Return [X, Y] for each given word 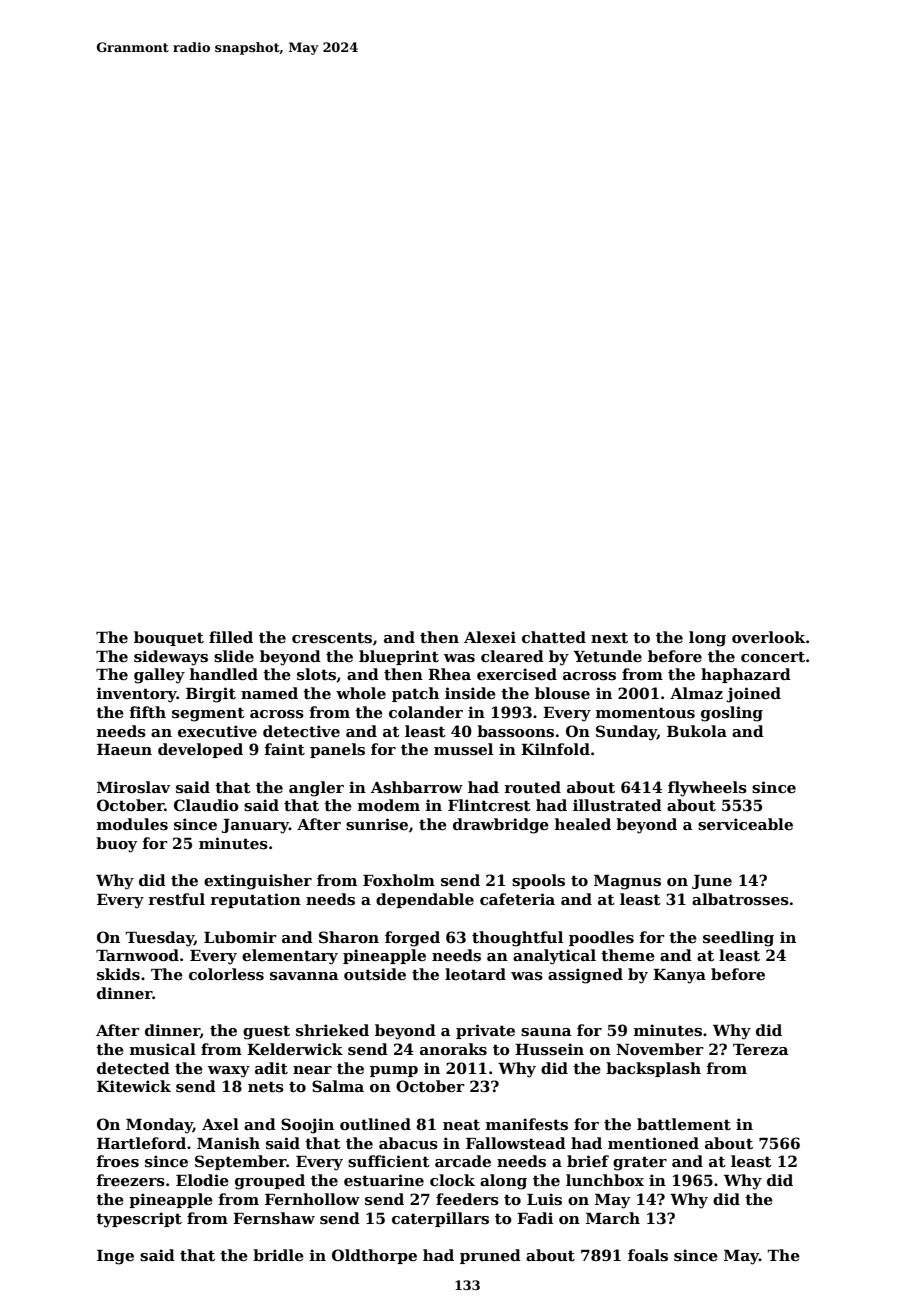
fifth [148, 712]
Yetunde [607, 656]
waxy [229, 1072]
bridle [278, 1255]
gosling [732, 714]
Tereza [761, 1049]
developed [200, 750]
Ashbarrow [417, 787]
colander [426, 712]
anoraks [453, 1049]
